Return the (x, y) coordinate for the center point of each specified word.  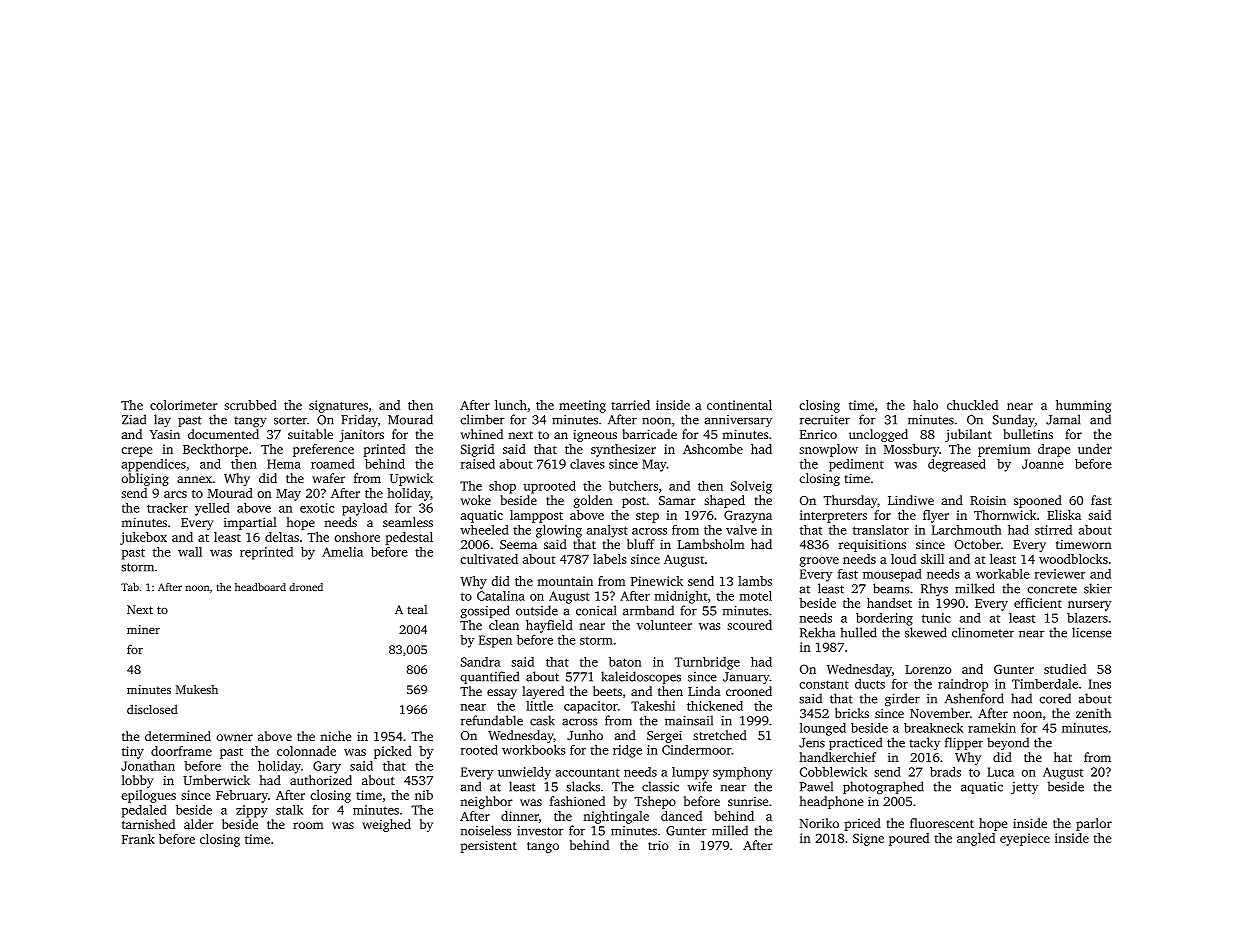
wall (190, 552)
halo (925, 405)
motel (756, 596)
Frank (138, 839)
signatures (338, 406)
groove (819, 562)
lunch (511, 405)
